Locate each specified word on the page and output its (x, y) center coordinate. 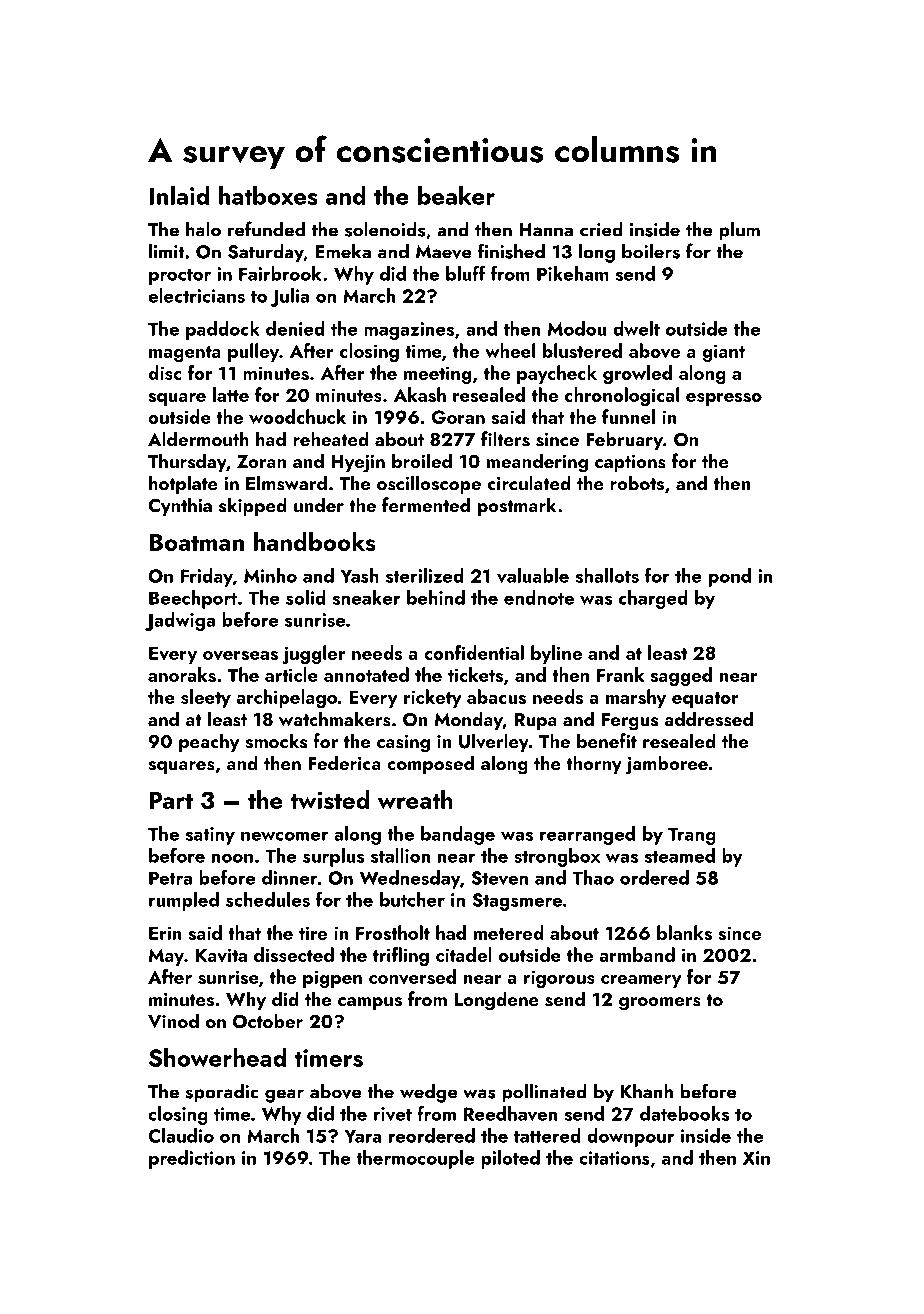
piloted (510, 1159)
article (291, 674)
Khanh (646, 1091)
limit (167, 251)
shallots (607, 575)
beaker (456, 195)
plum (739, 231)
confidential (474, 652)
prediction (192, 1159)
